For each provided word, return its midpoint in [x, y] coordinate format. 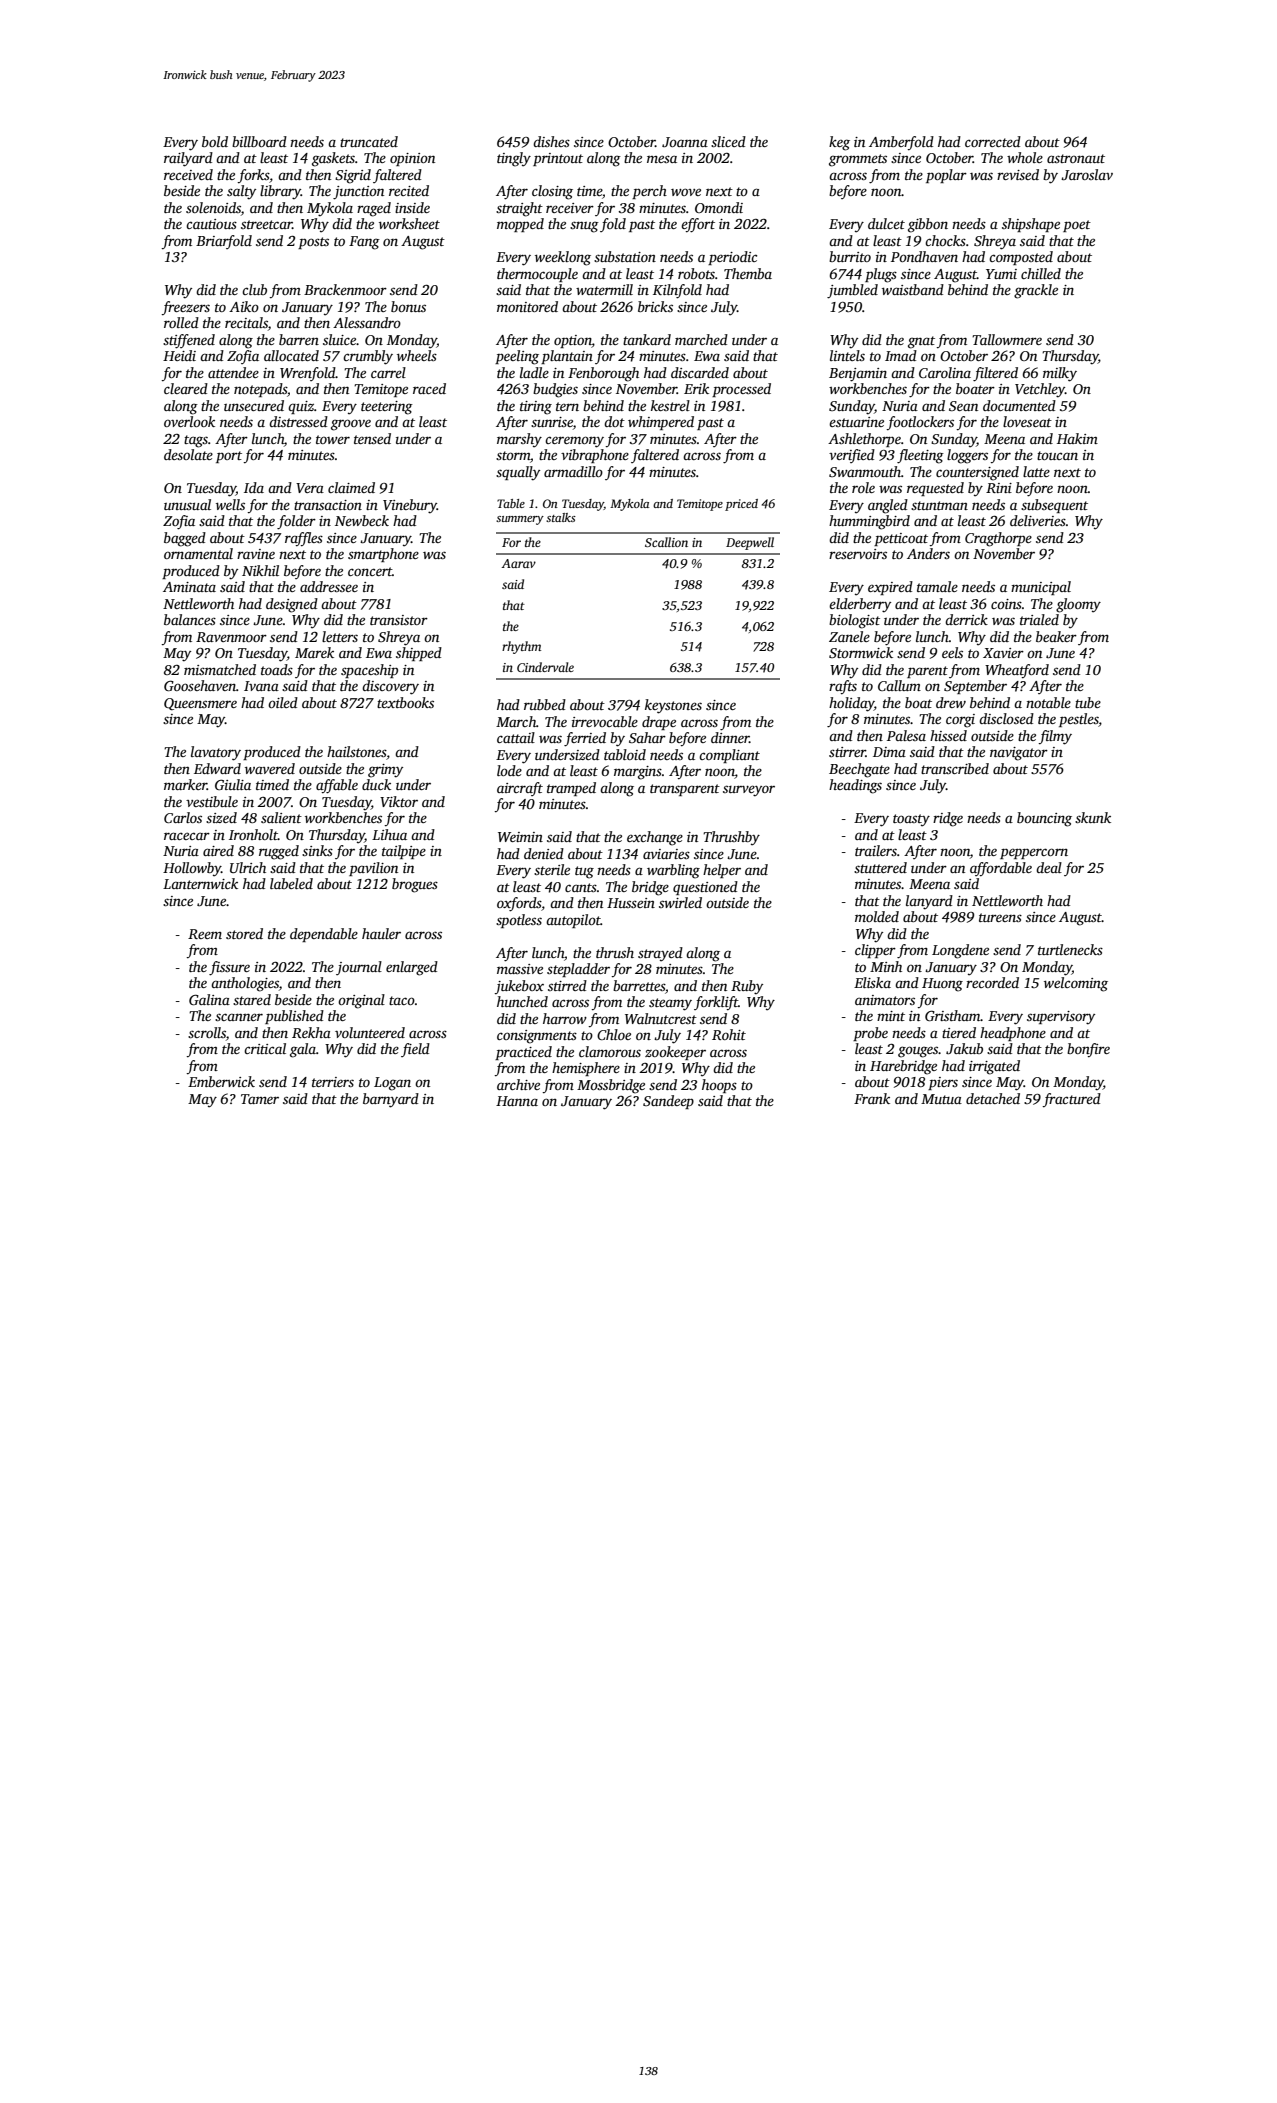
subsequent [1054, 506]
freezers [185, 308]
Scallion [666, 542]
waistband [913, 289]
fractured [1071, 1100]
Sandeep [668, 1102]
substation [625, 256]
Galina [209, 999]
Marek [314, 652]
